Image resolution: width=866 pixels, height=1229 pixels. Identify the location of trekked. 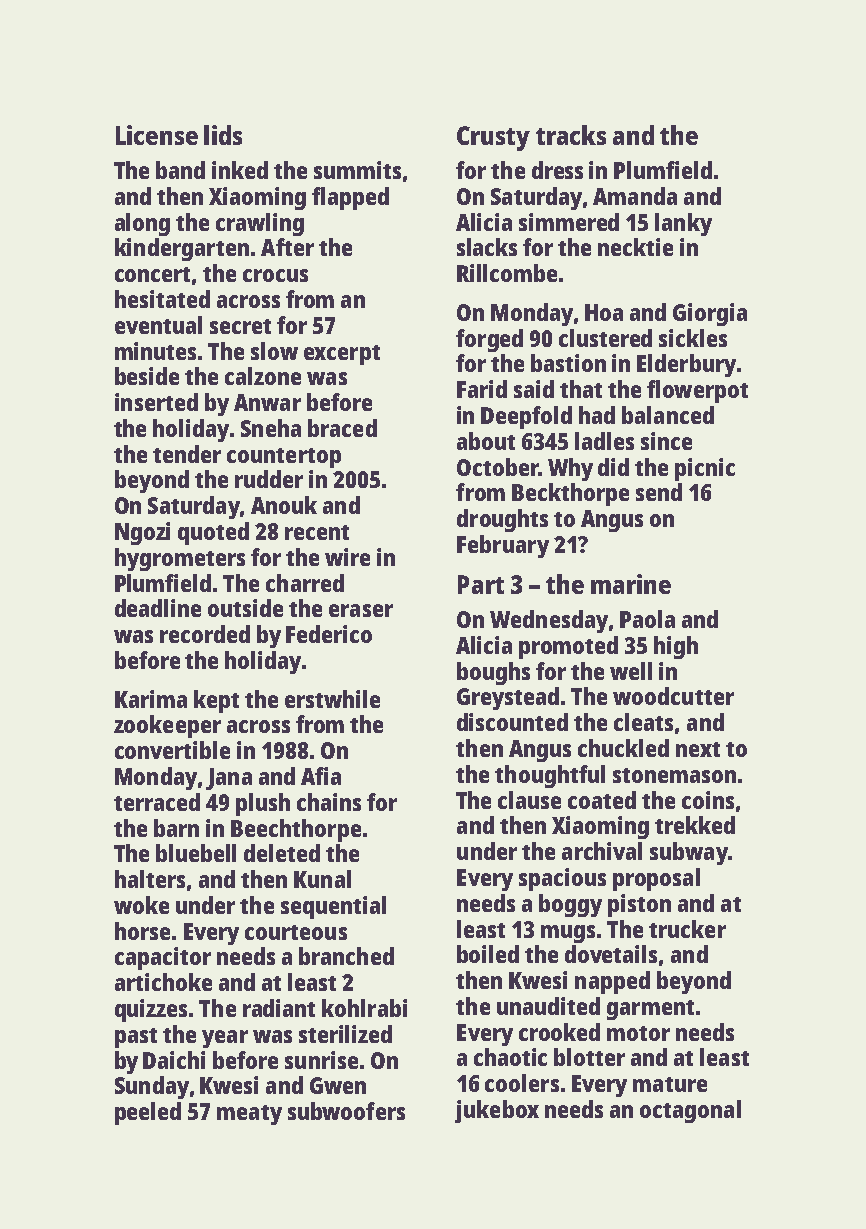
(695, 825).
